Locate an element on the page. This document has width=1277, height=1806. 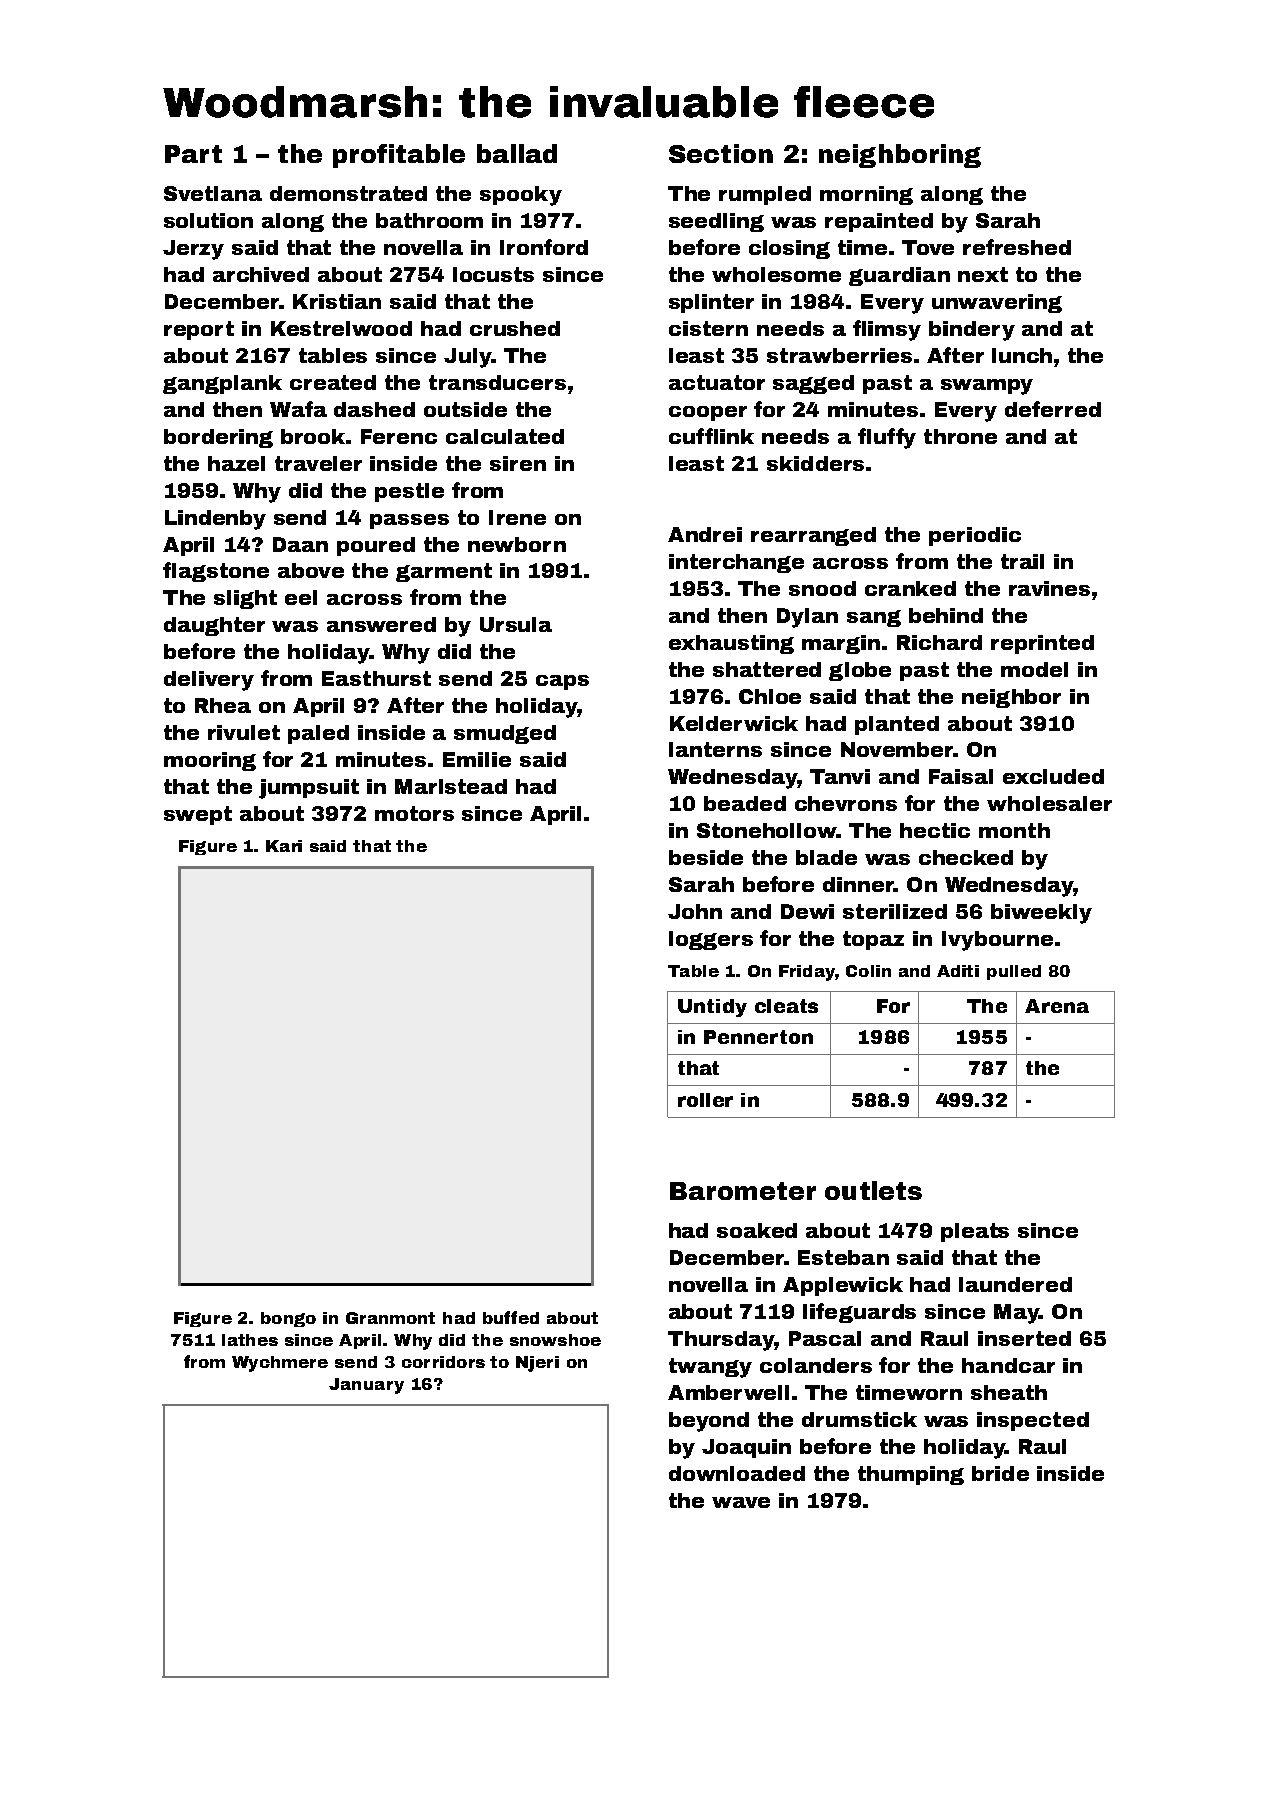
morning is located at coordinates (866, 195).
